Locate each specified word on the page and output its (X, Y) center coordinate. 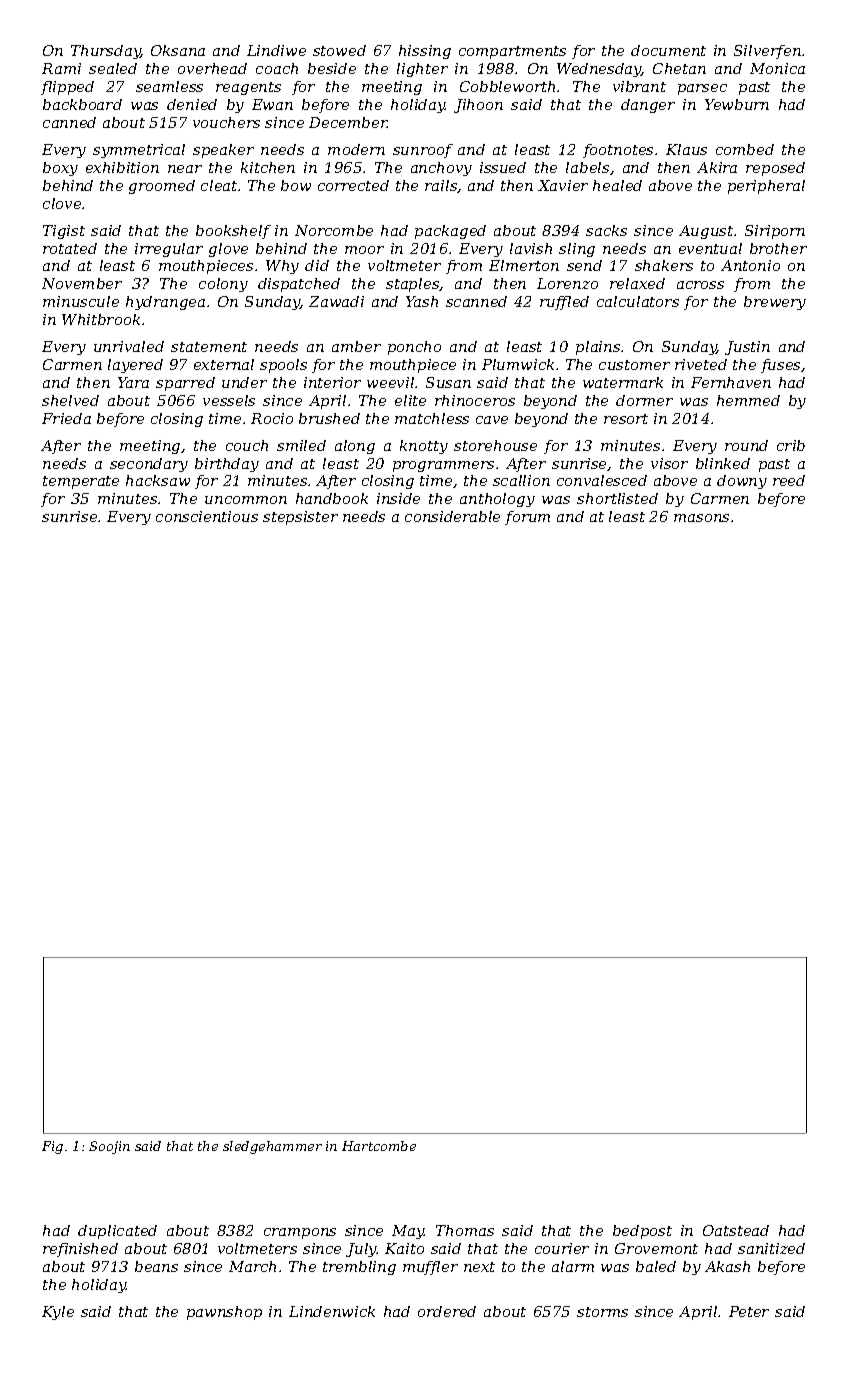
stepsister (300, 518)
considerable (452, 516)
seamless (169, 86)
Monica (777, 68)
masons (701, 518)
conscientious (207, 516)
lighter (422, 70)
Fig (52, 1147)
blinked (723, 463)
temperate (81, 482)
